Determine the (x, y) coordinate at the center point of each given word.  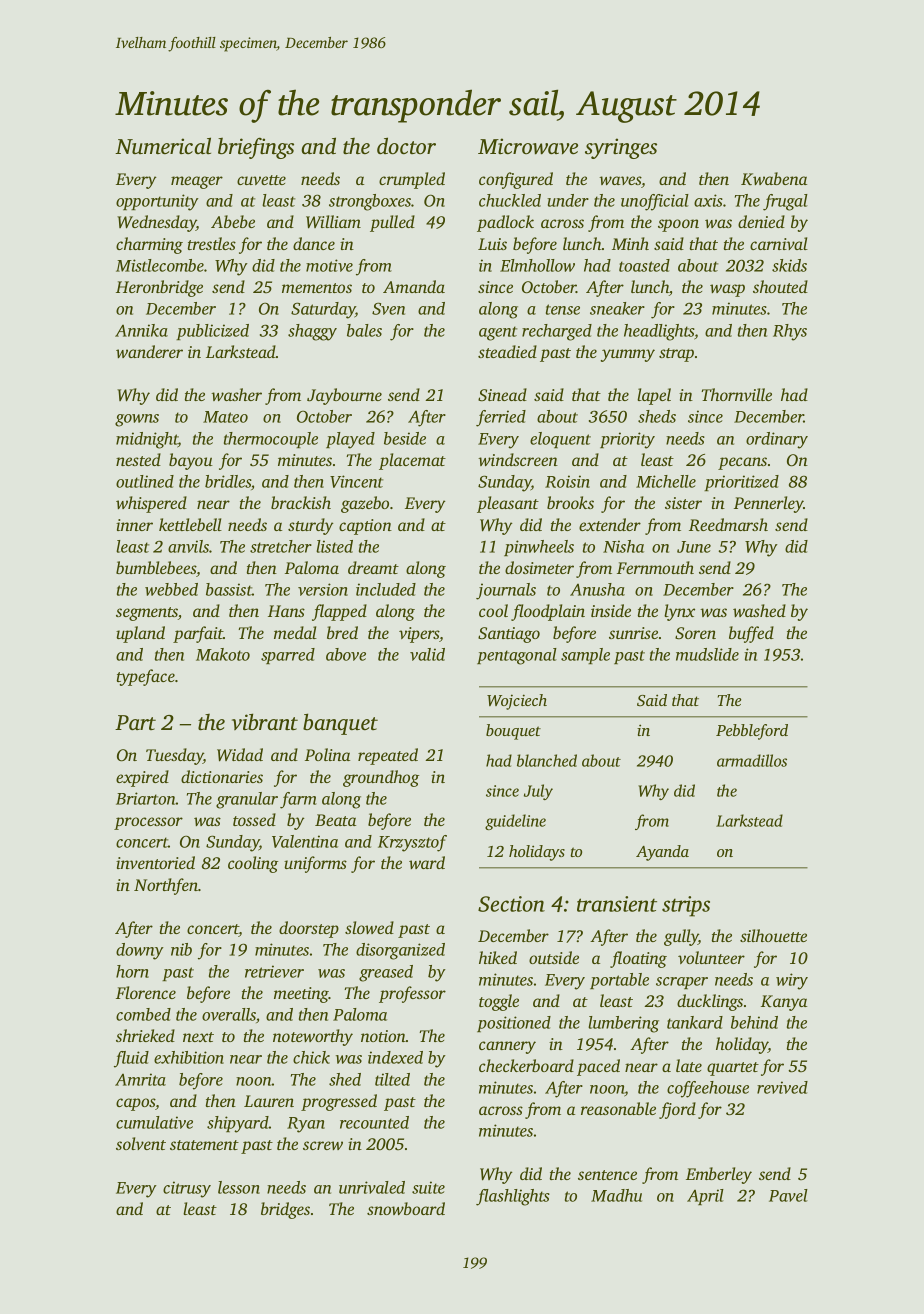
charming (149, 245)
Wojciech (517, 702)
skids (789, 265)
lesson (239, 1187)
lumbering (623, 1024)
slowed (369, 927)
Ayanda (662, 853)
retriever (274, 971)
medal (295, 632)
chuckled (510, 200)
